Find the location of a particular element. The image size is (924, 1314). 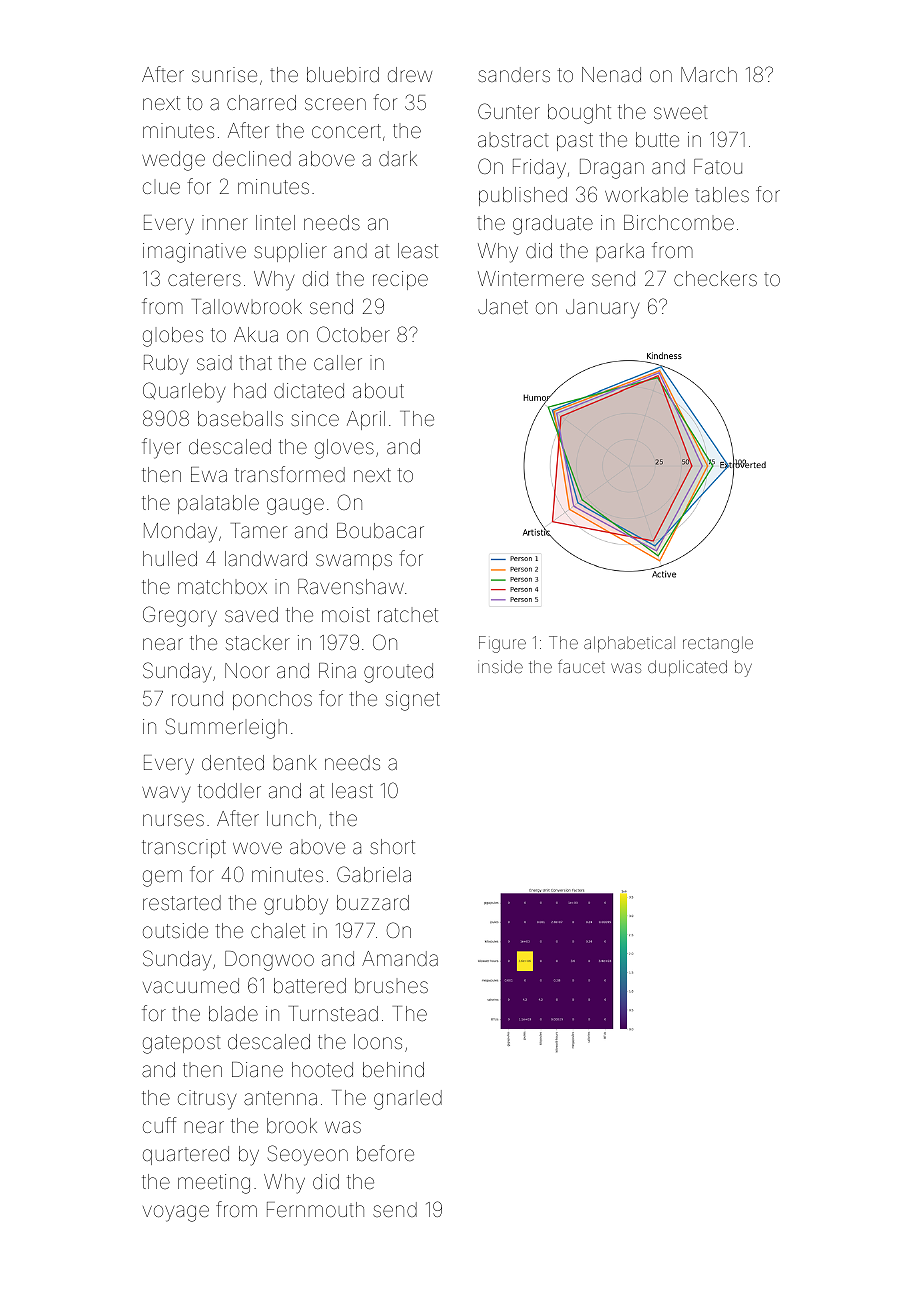

signet is located at coordinates (413, 701).
